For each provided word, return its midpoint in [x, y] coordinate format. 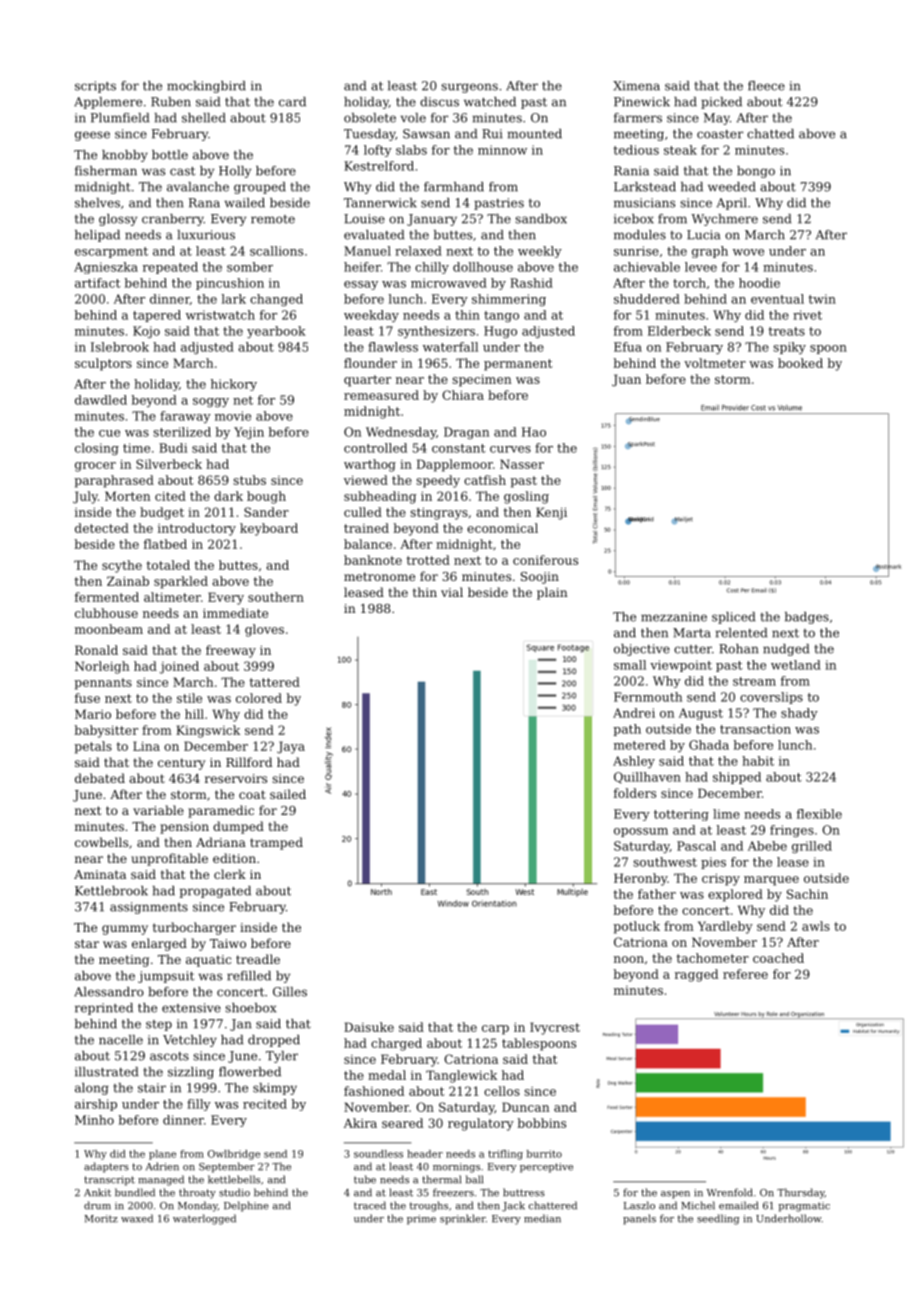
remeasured [381, 395]
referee [745, 974]
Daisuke [369, 1027]
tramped [276, 843]
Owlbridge [234, 1155]
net [243, 400]
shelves [97, 203]
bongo [756, 172]
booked [800, 363]
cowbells [101, 842]
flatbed [165, 544]
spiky [789, 348]
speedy [438, 481]
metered [640, 745]
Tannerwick [380, 203]
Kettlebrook [111, 891]
